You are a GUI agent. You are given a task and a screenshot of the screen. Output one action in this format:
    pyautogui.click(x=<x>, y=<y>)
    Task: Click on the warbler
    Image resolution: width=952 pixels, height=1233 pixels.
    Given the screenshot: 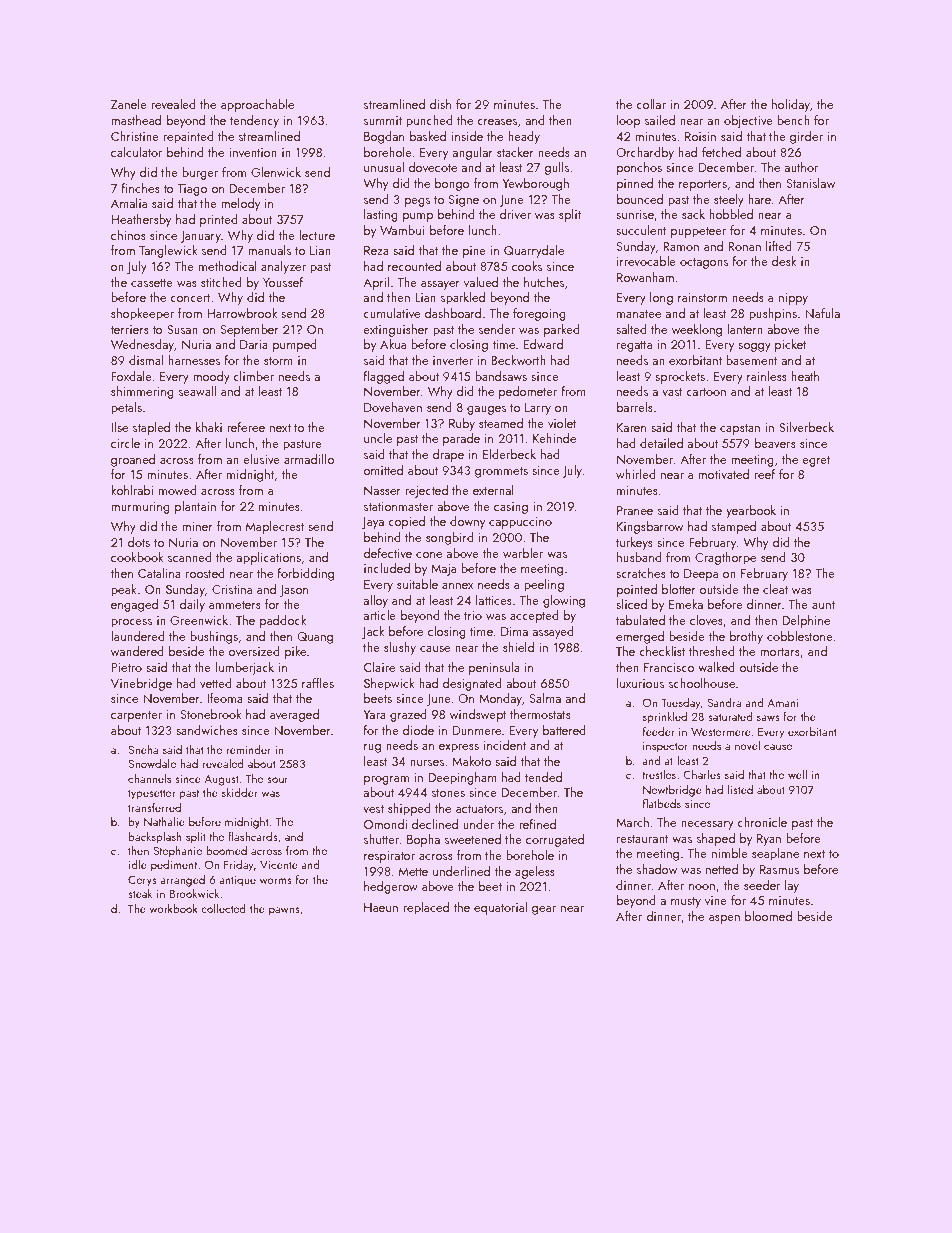 What is the action you would take?
    pyautogui.click(x=523, y=553)
